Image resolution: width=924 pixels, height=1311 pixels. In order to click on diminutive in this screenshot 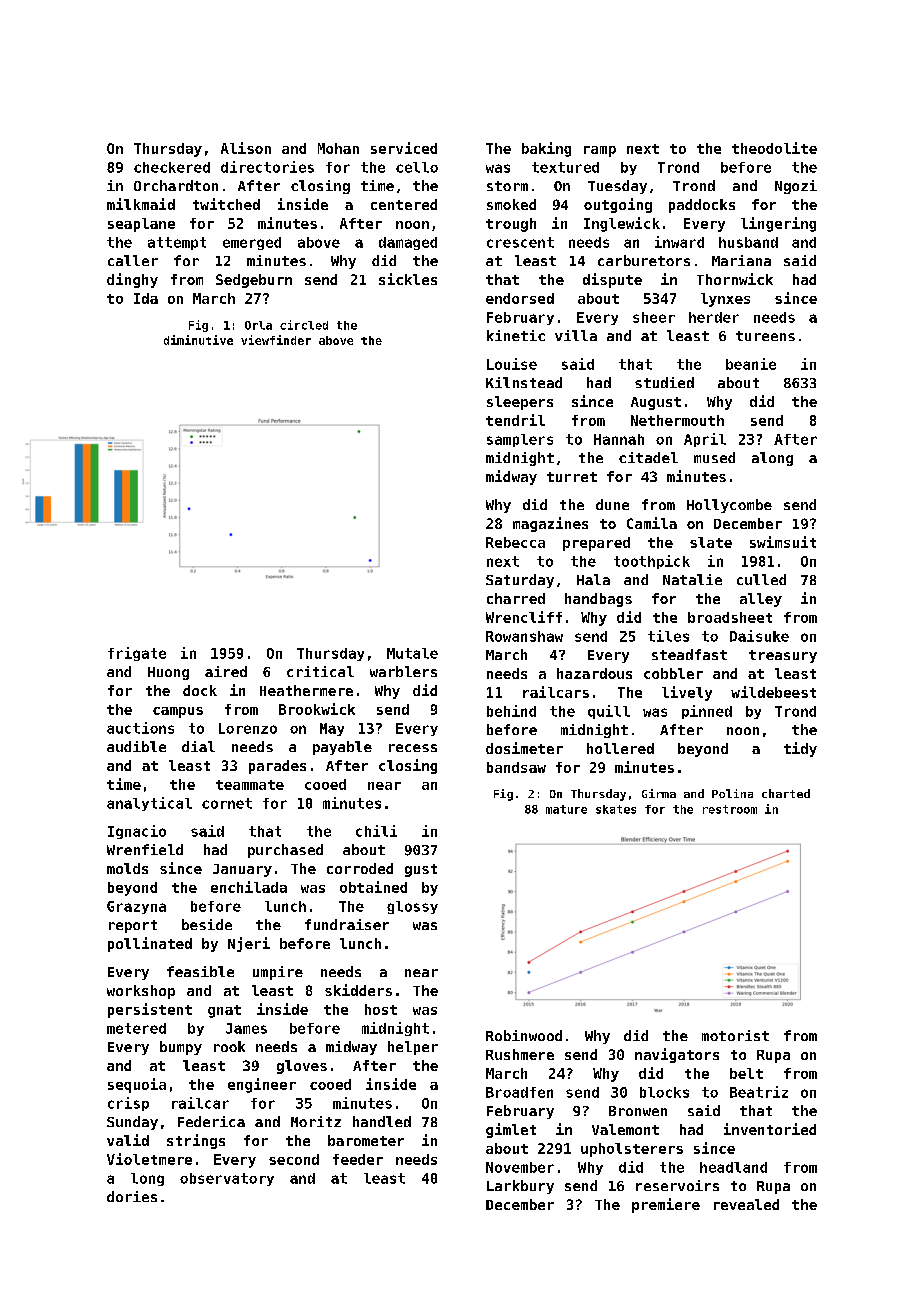, I will do `click(198, 340)`.
